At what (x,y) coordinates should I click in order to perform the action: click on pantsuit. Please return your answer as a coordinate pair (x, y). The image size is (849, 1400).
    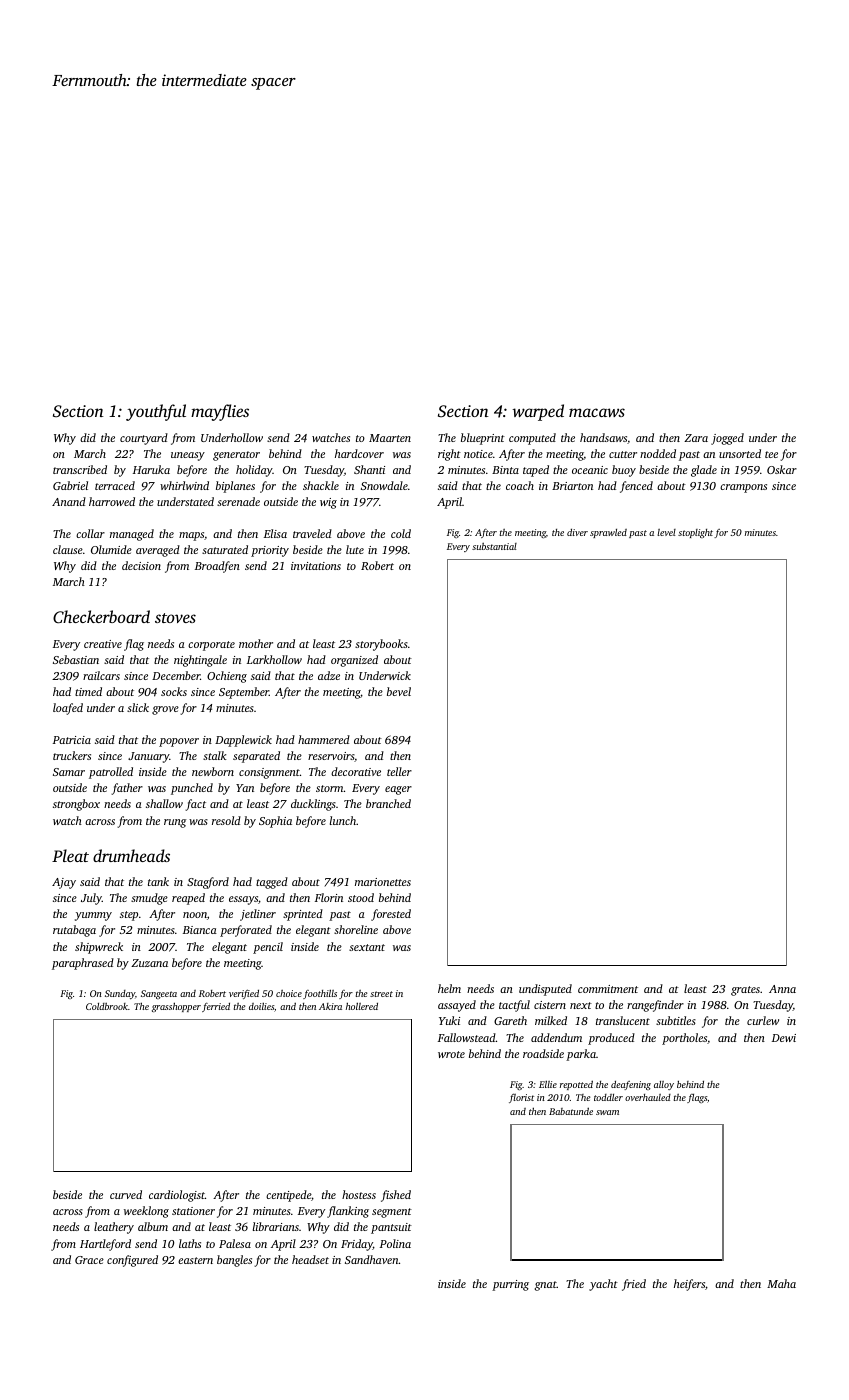
    Looking at the image, I should click on (391, 1228).
